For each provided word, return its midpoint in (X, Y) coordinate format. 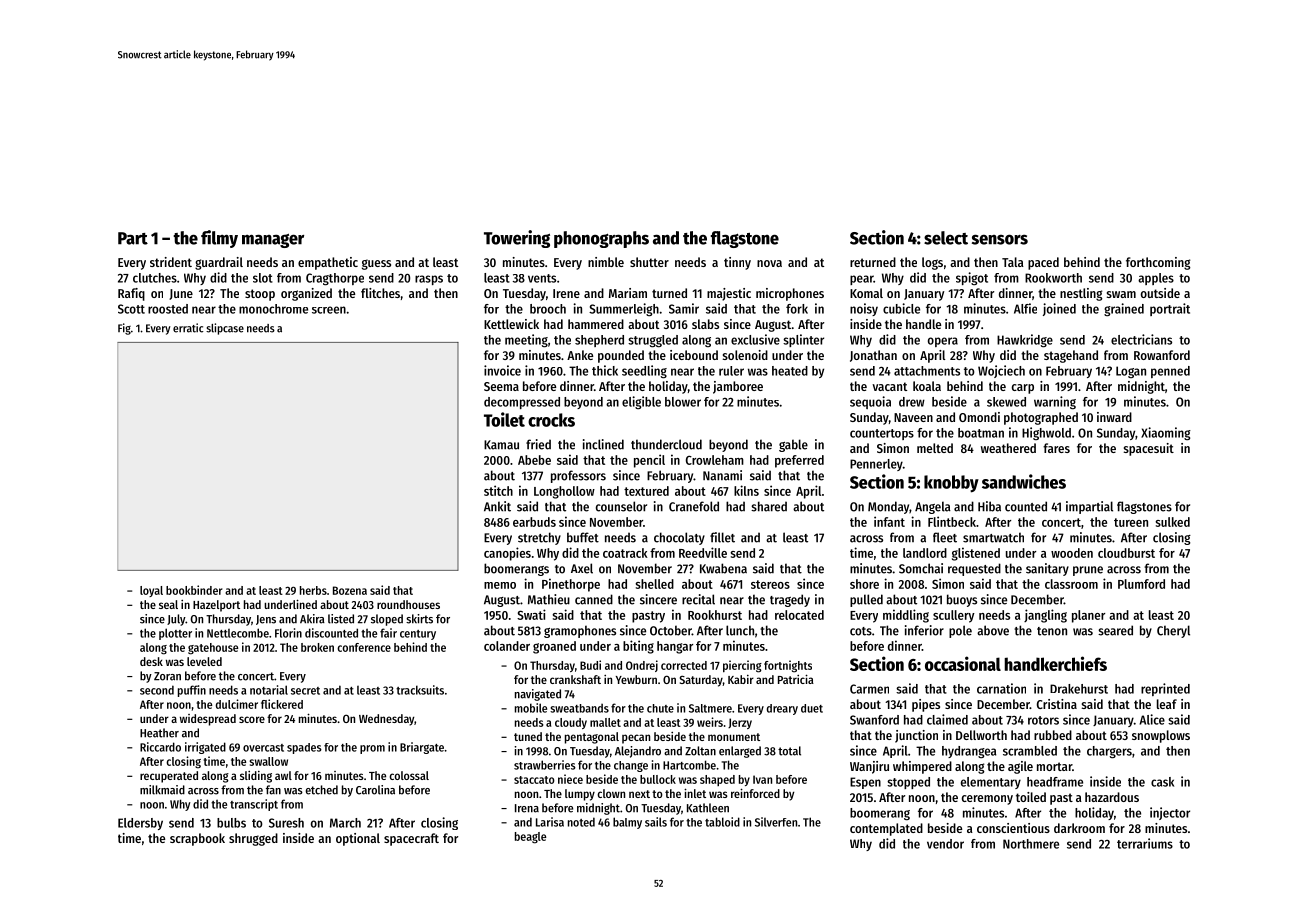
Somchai (921, 568)
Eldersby (140, 824)
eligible (641, 402)
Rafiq (131, 294)
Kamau (501, 445)
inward (1114, 417)
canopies (507, 554)
